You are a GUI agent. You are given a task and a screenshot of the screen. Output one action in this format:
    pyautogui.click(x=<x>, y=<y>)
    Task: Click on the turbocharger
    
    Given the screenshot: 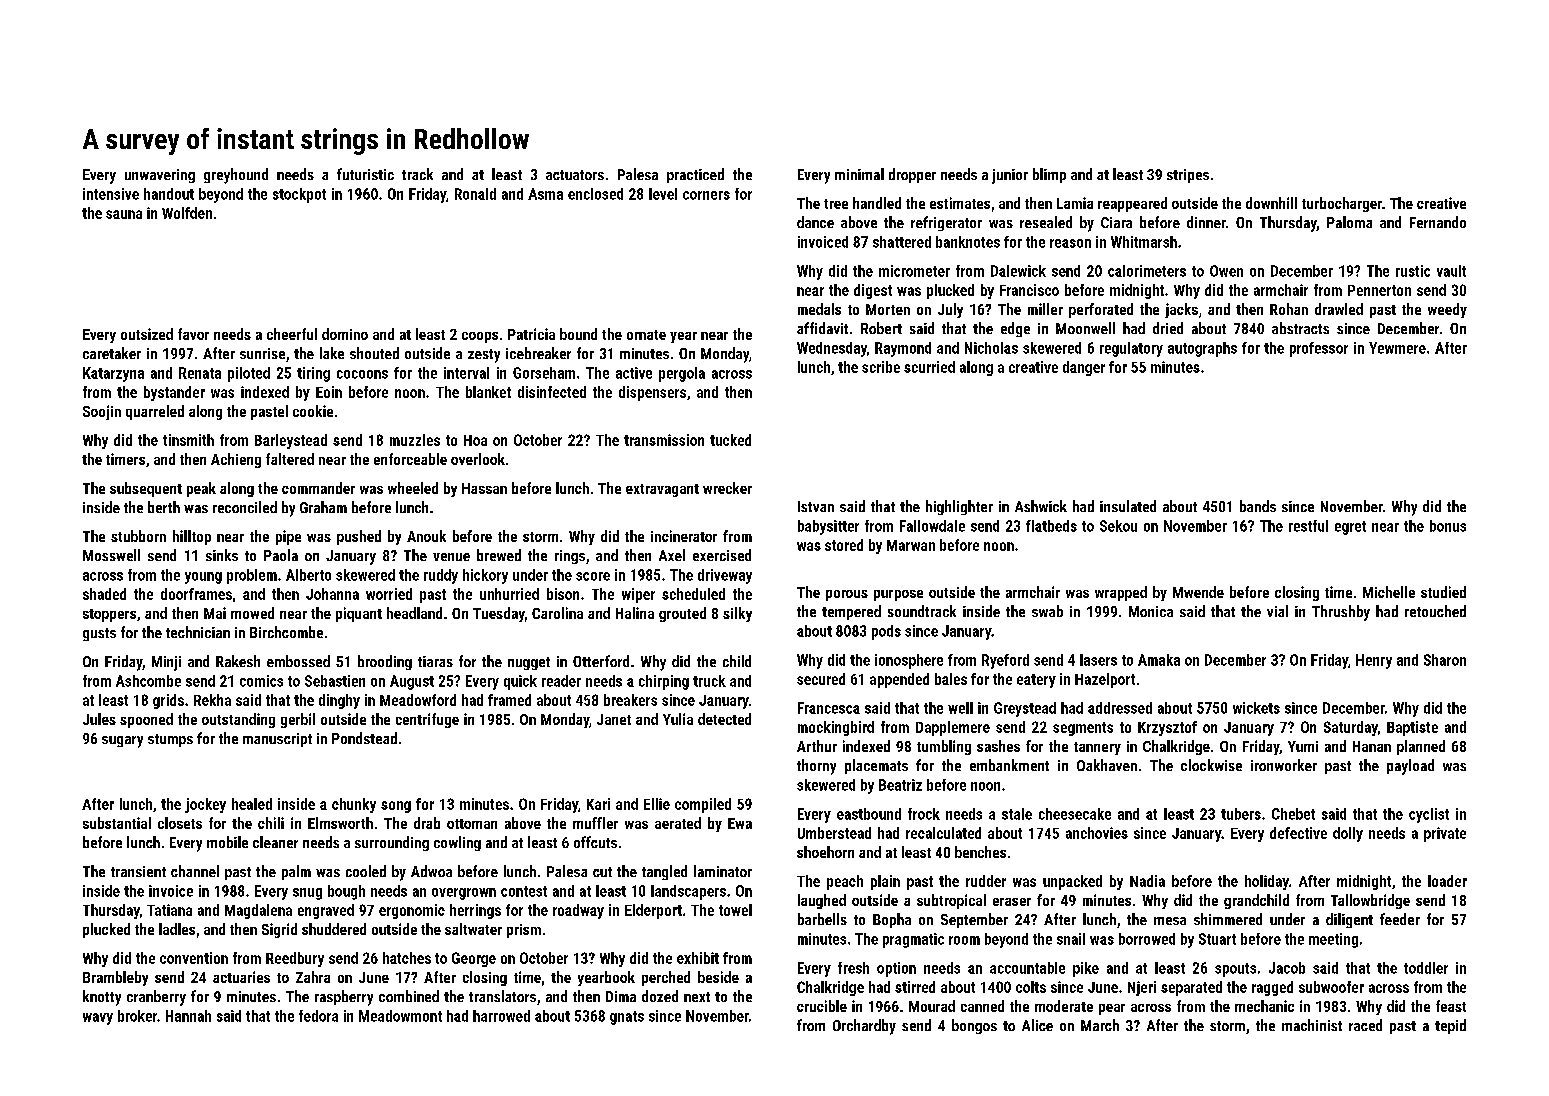 What is the action you would take?
    pyautogui.click(x=1342, y=204)
